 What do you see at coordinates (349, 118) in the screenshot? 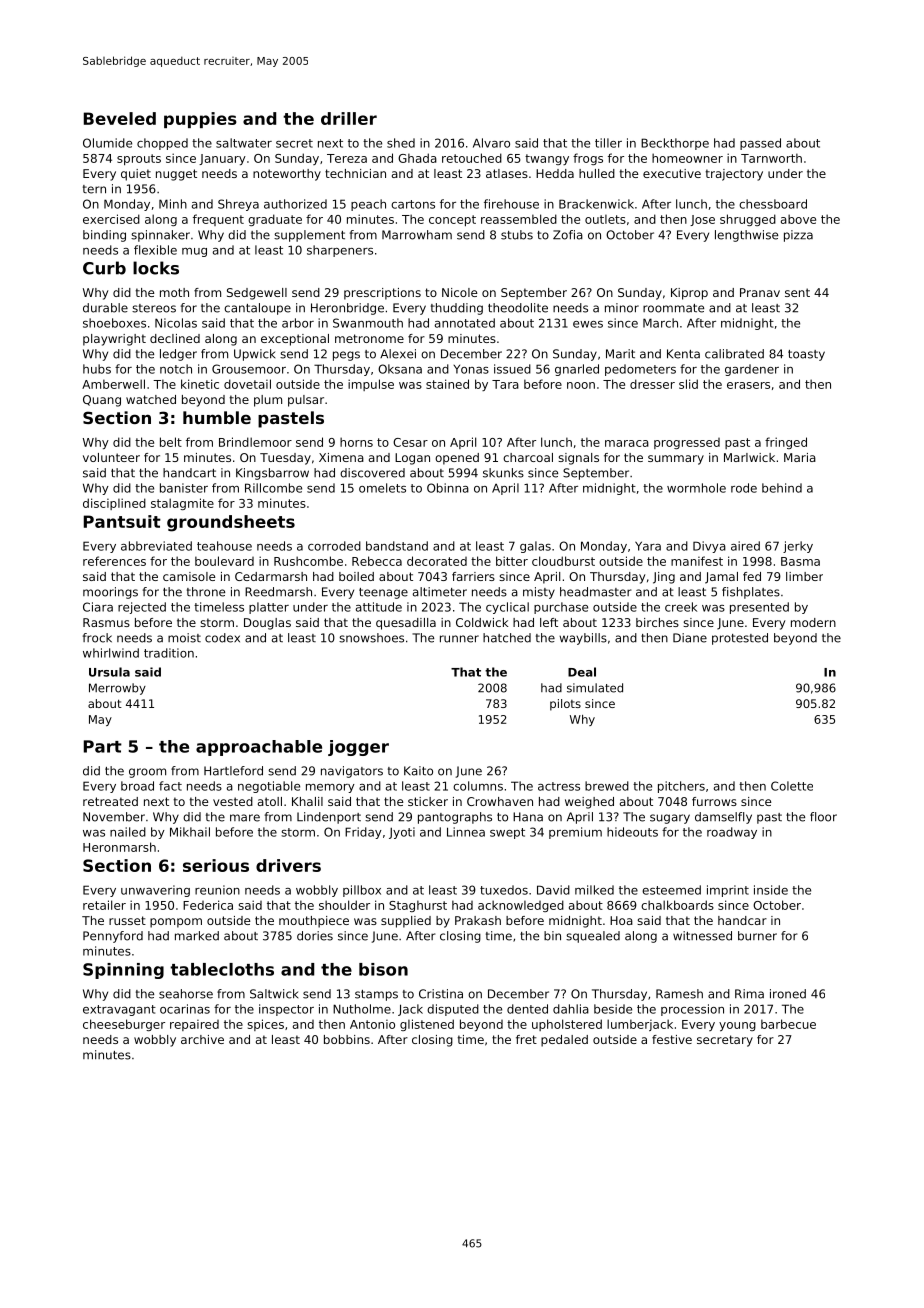
I see `driller` at bounding box center [349, 118].
